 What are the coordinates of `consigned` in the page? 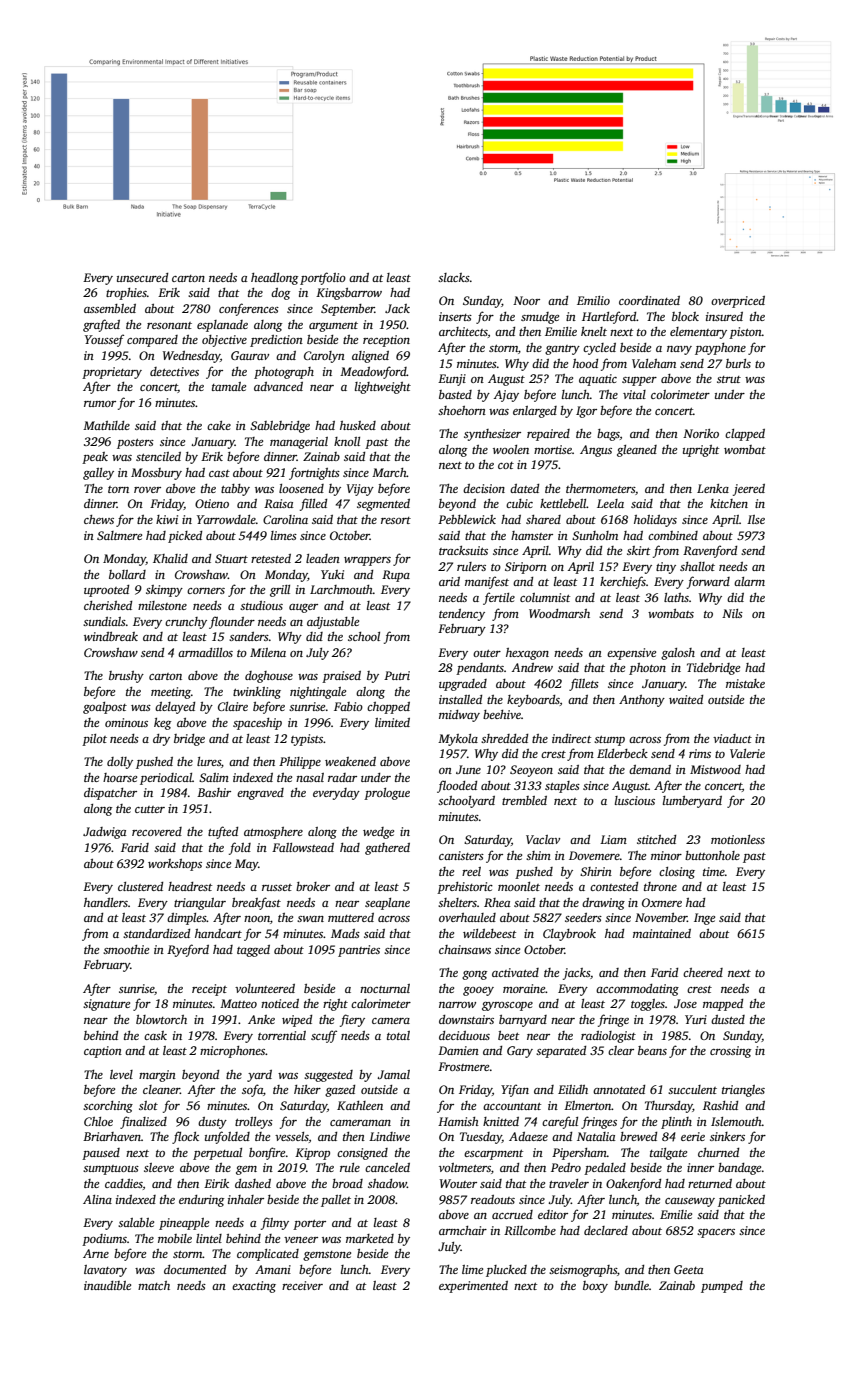 It's located at (362, 1154).
